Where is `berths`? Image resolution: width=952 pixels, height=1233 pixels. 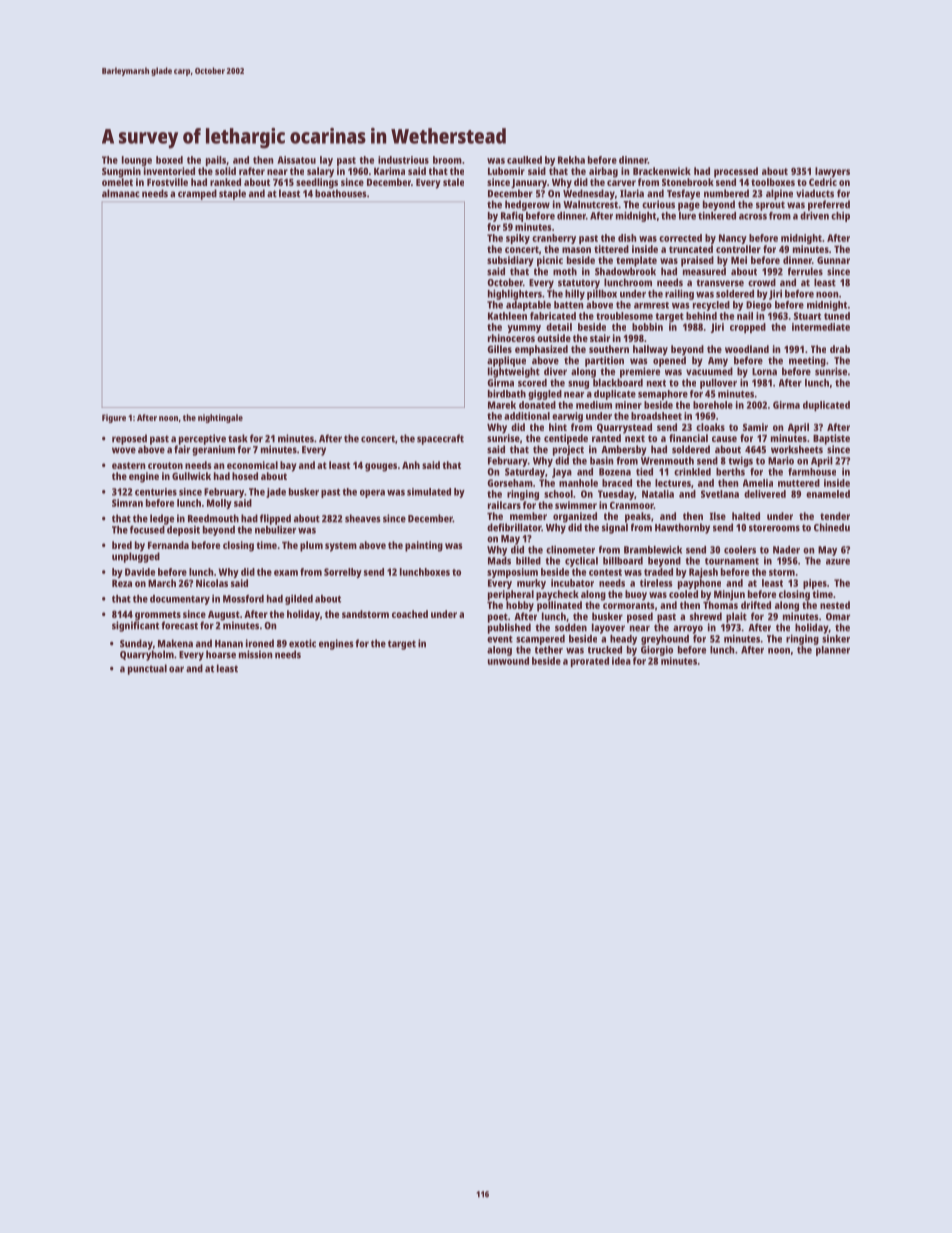 berths is located at coordinates (730, 472).
